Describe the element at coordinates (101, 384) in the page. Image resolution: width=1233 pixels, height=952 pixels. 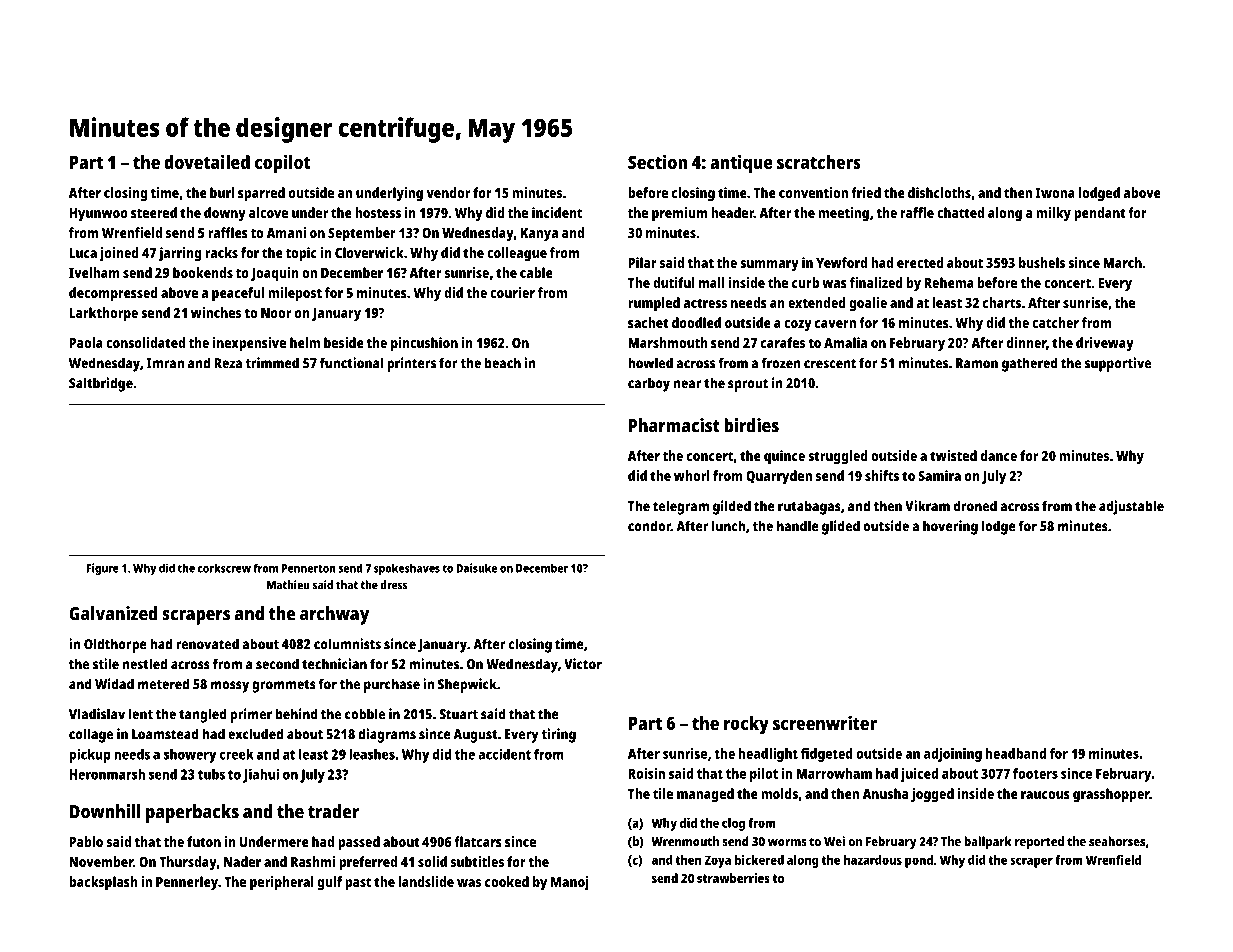
I see `Saltbridge` at that location.
